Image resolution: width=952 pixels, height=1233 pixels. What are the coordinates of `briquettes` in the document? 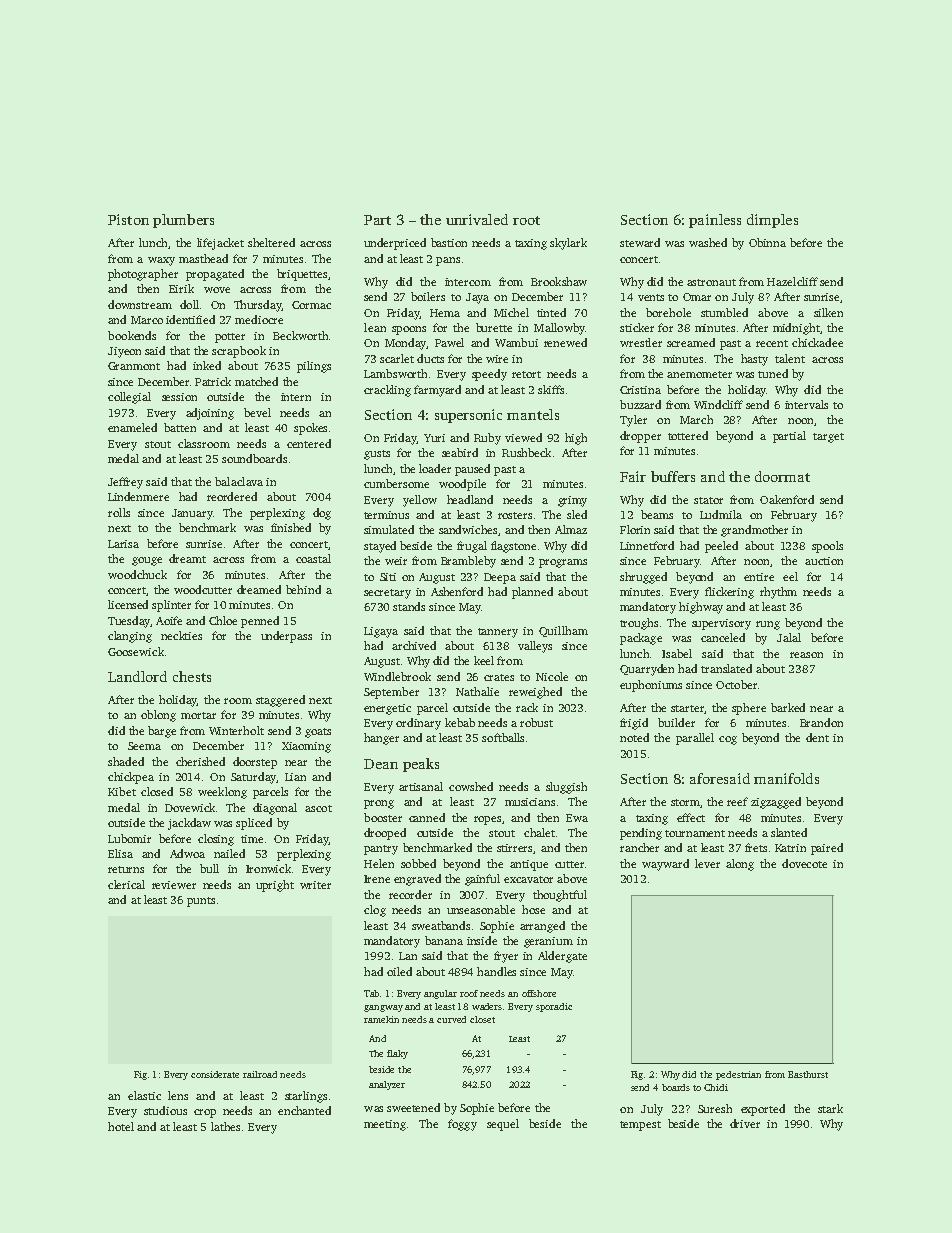 It's located at (302, 275).
